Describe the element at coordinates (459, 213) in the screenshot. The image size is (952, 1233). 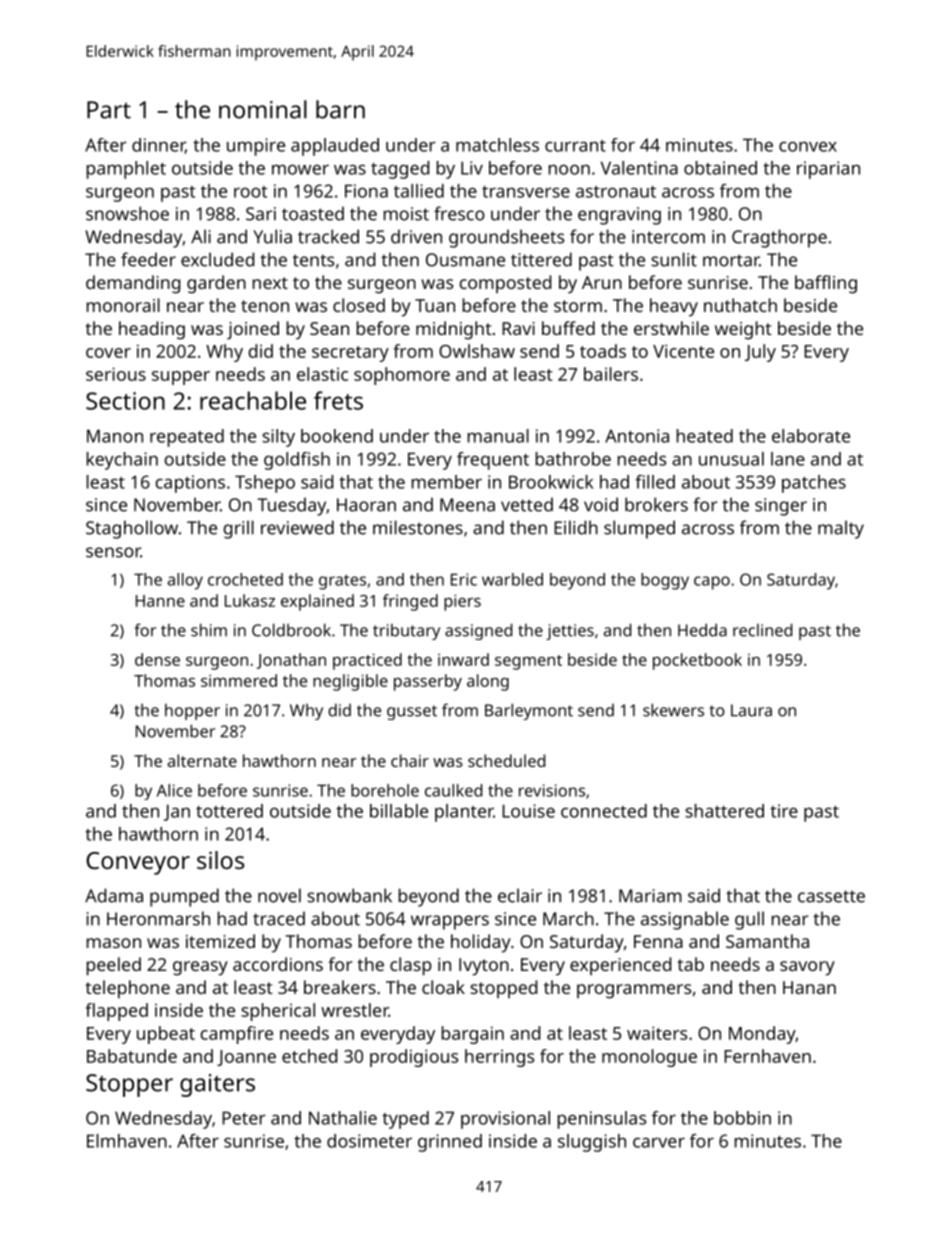
I see `fresco` at that location.
